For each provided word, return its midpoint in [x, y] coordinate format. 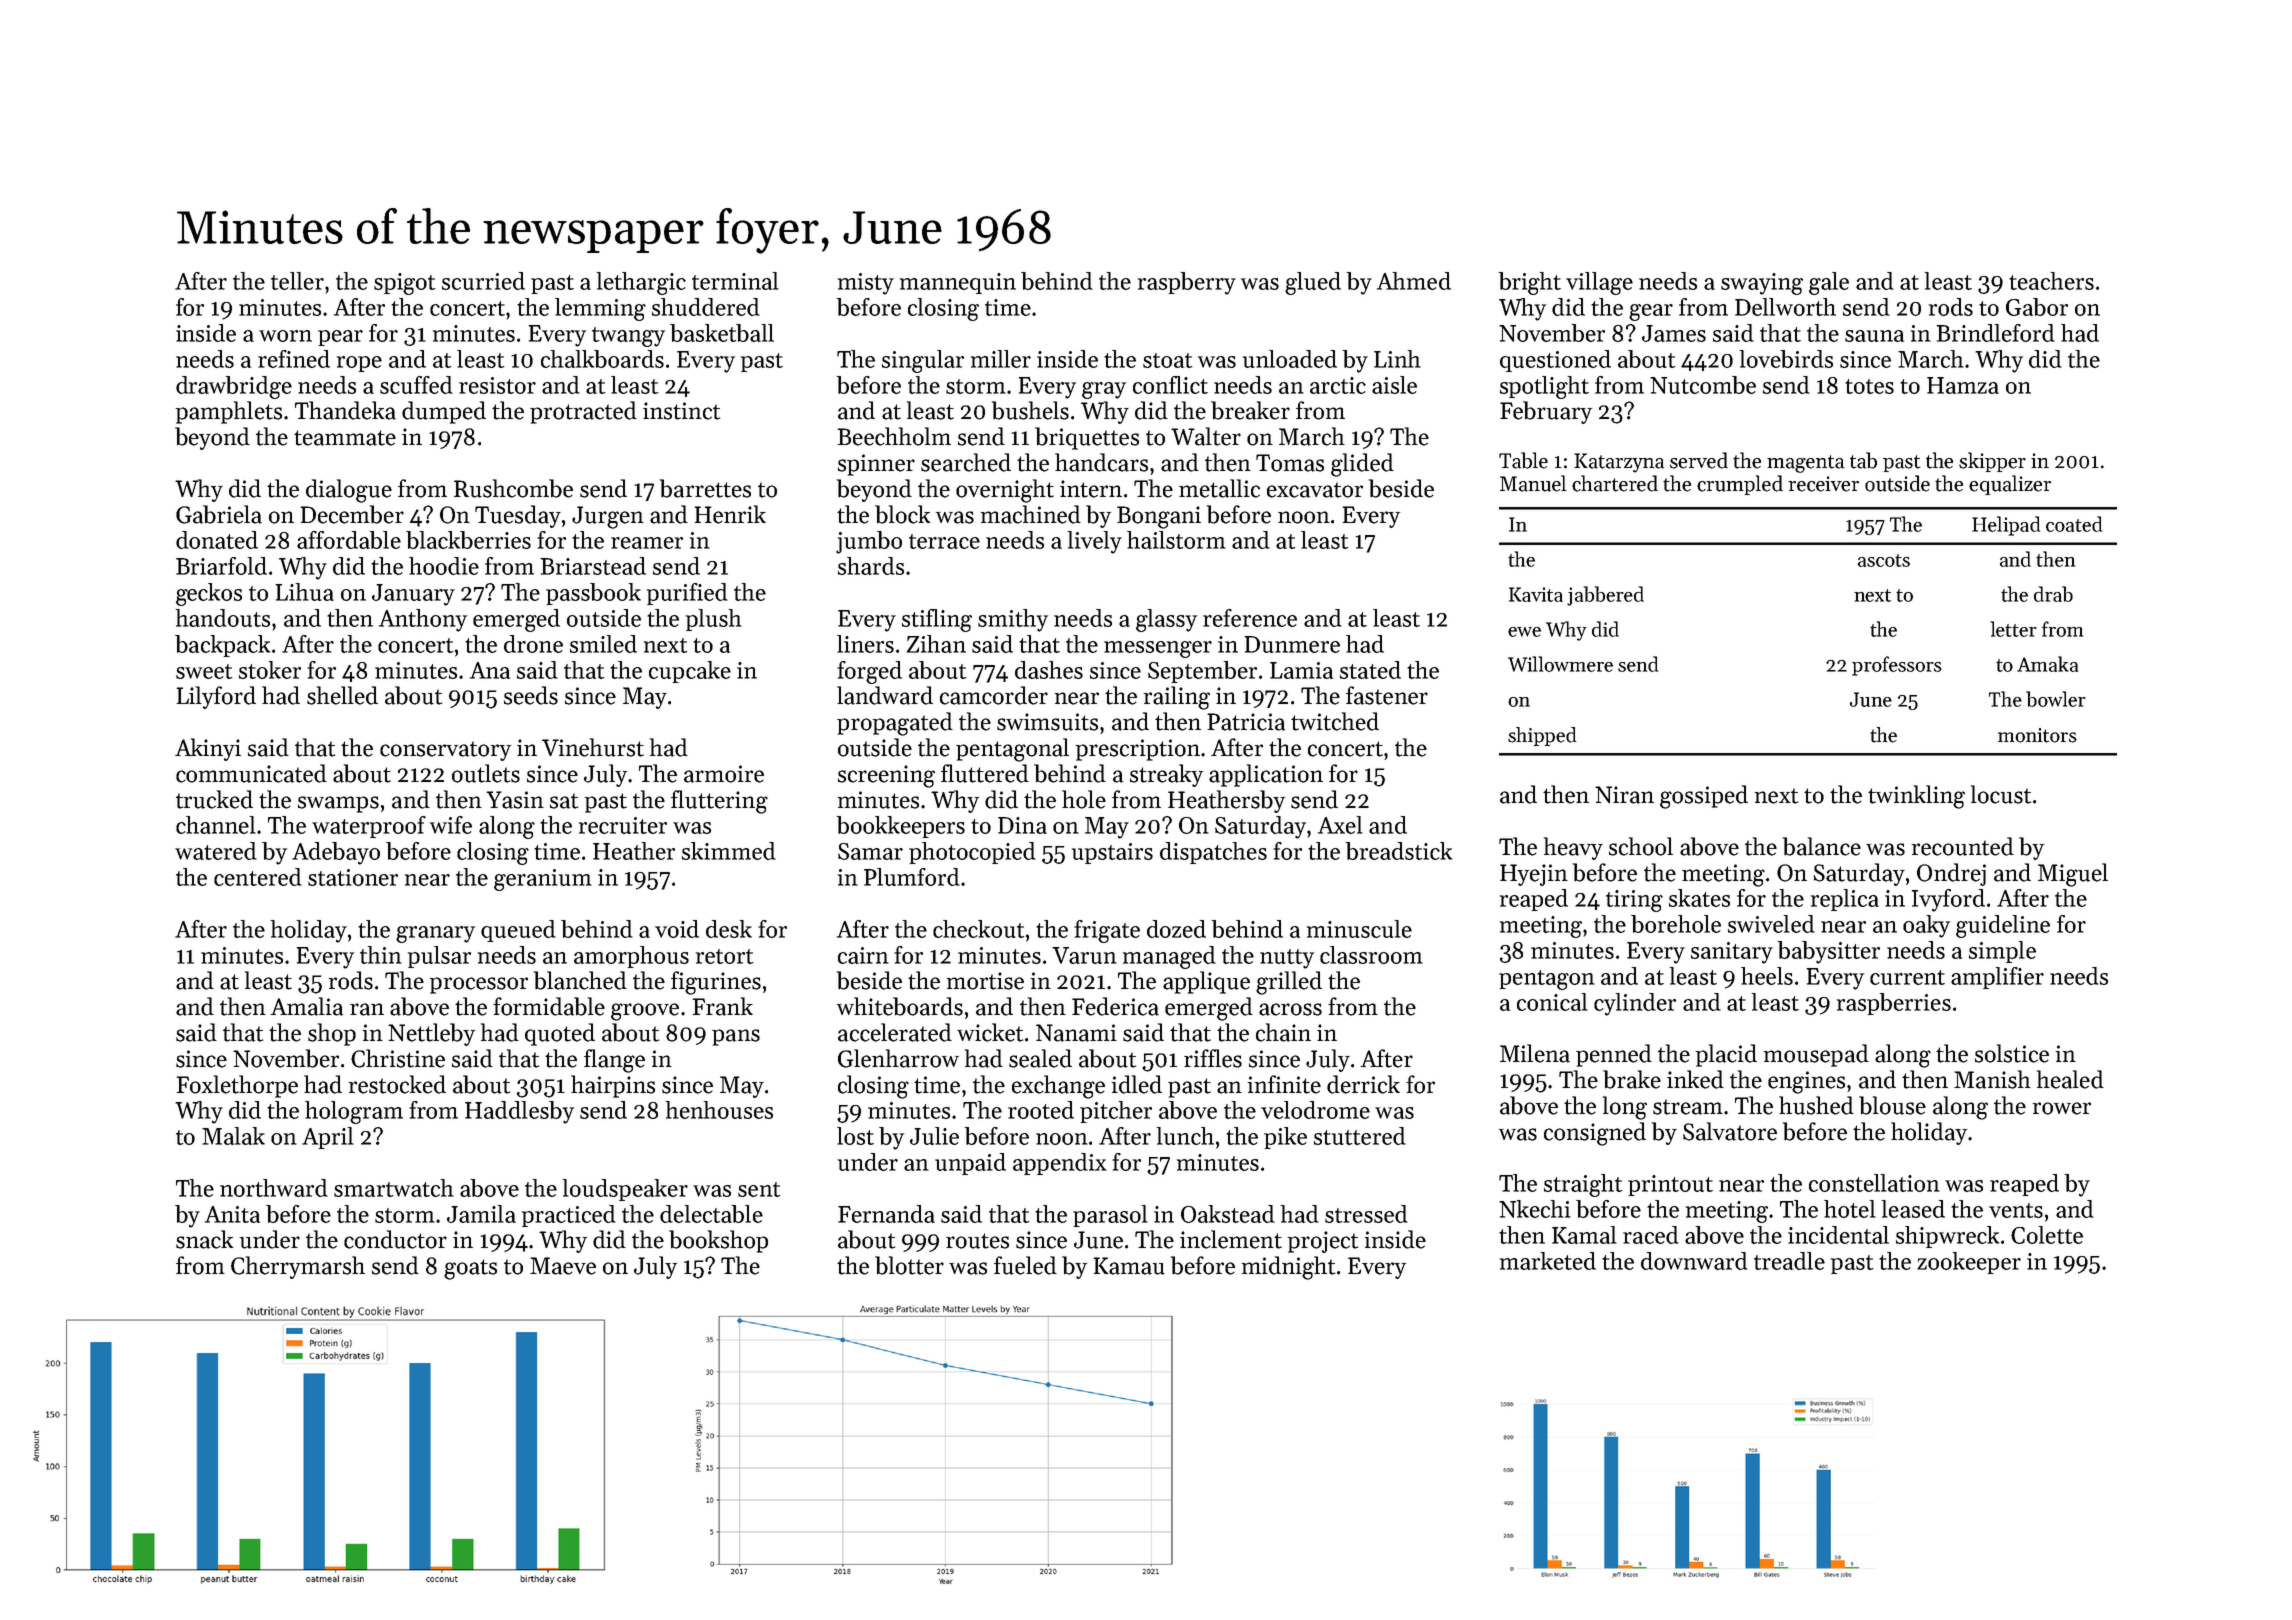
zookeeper [1969, 1263]
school [1641, 846]
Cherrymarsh [298, 1267]
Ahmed [1414, 281]
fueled [1025, 1265]
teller [297, 281]
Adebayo [336, 853]
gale [1829, 283]
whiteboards [900, 1006]
